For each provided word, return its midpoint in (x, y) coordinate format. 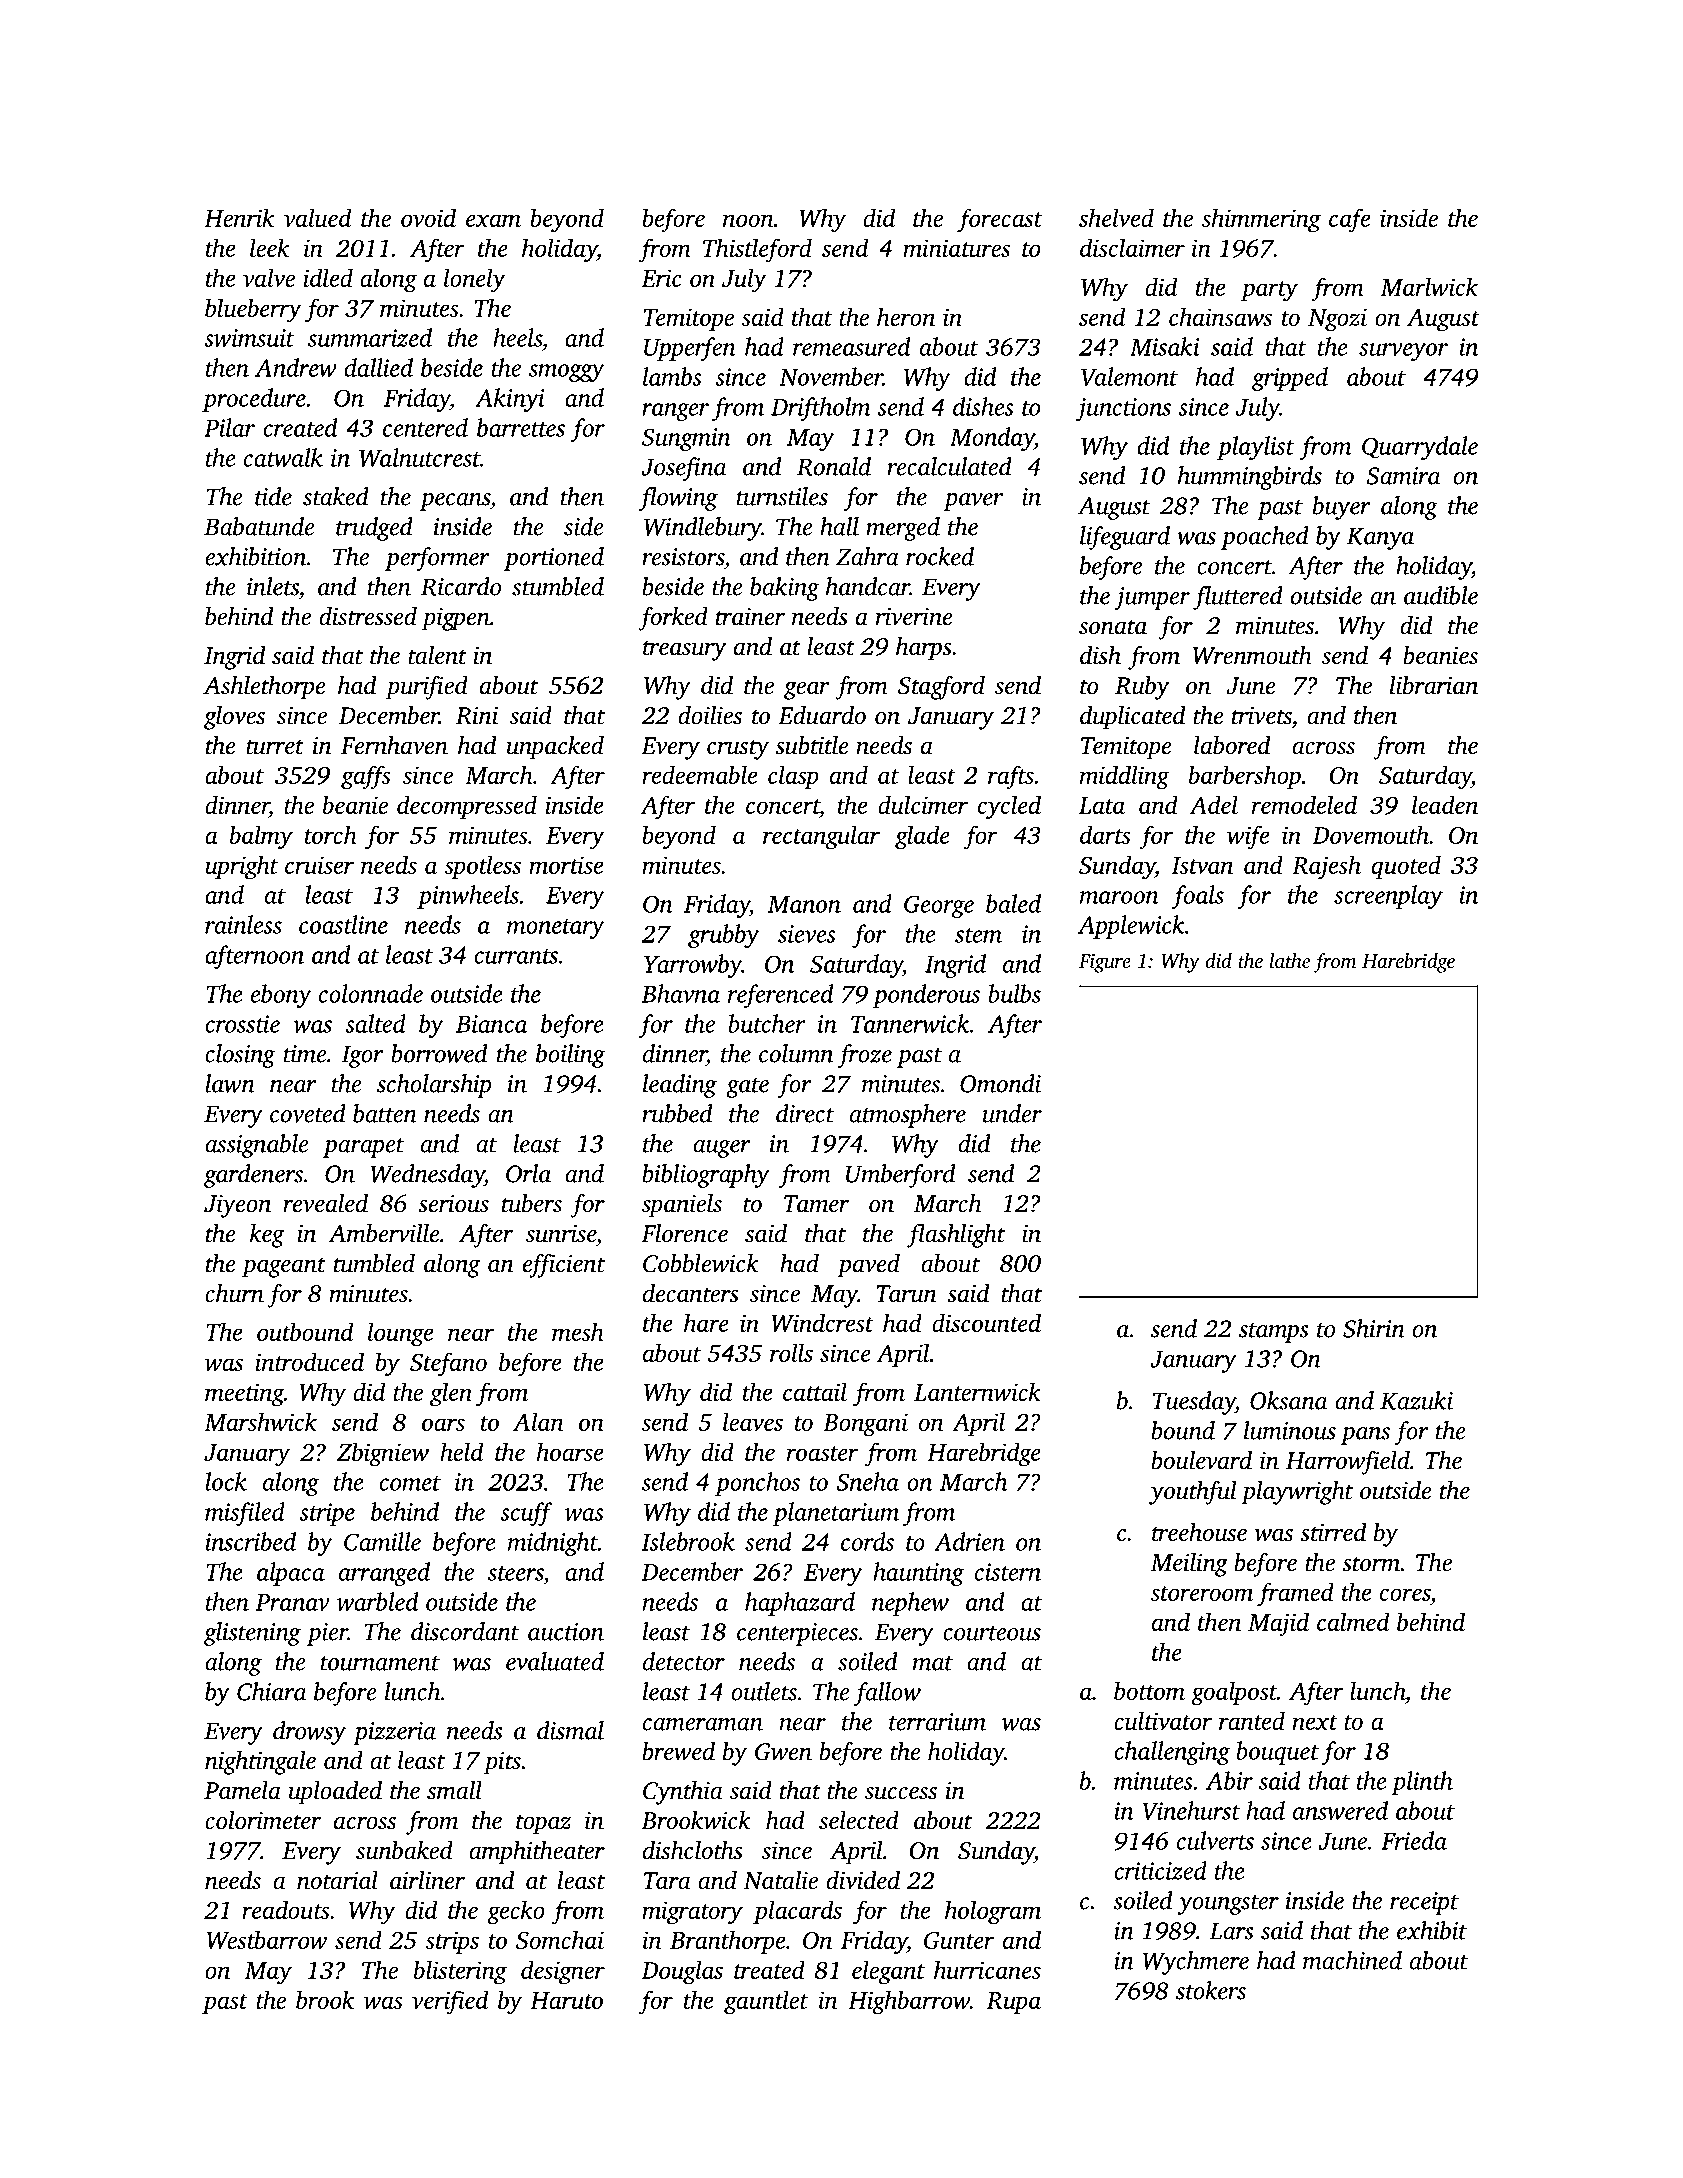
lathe (1290, 960)
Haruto (566, 2000)
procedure (254, 400)
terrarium (937, 1722)
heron (906, 316)
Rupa (1014, 2003)
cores (1405, 1594)
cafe (1349, 220)
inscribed (250, 1541)
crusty (738, 749)
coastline (343, 924)
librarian (1434, 685)
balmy (261, 837)
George (939, 907)
